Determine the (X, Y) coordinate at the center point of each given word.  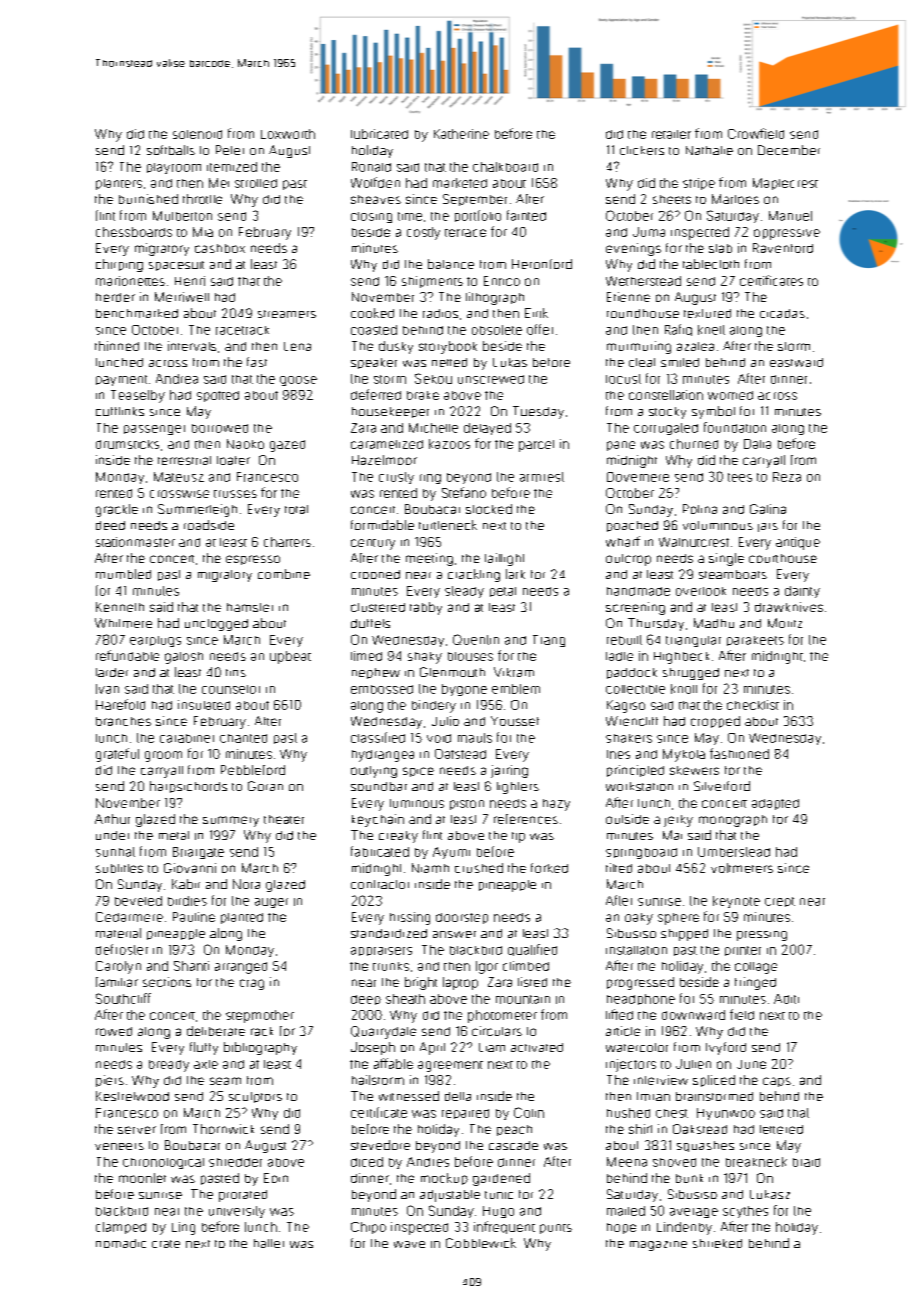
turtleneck (448, 525)
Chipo (368, 1228)
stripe (699, 184)
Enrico (502, 281)
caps (777, 1082)
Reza (787, 477)
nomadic (121, 1243)
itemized (232, 167)
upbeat (290, 657)
